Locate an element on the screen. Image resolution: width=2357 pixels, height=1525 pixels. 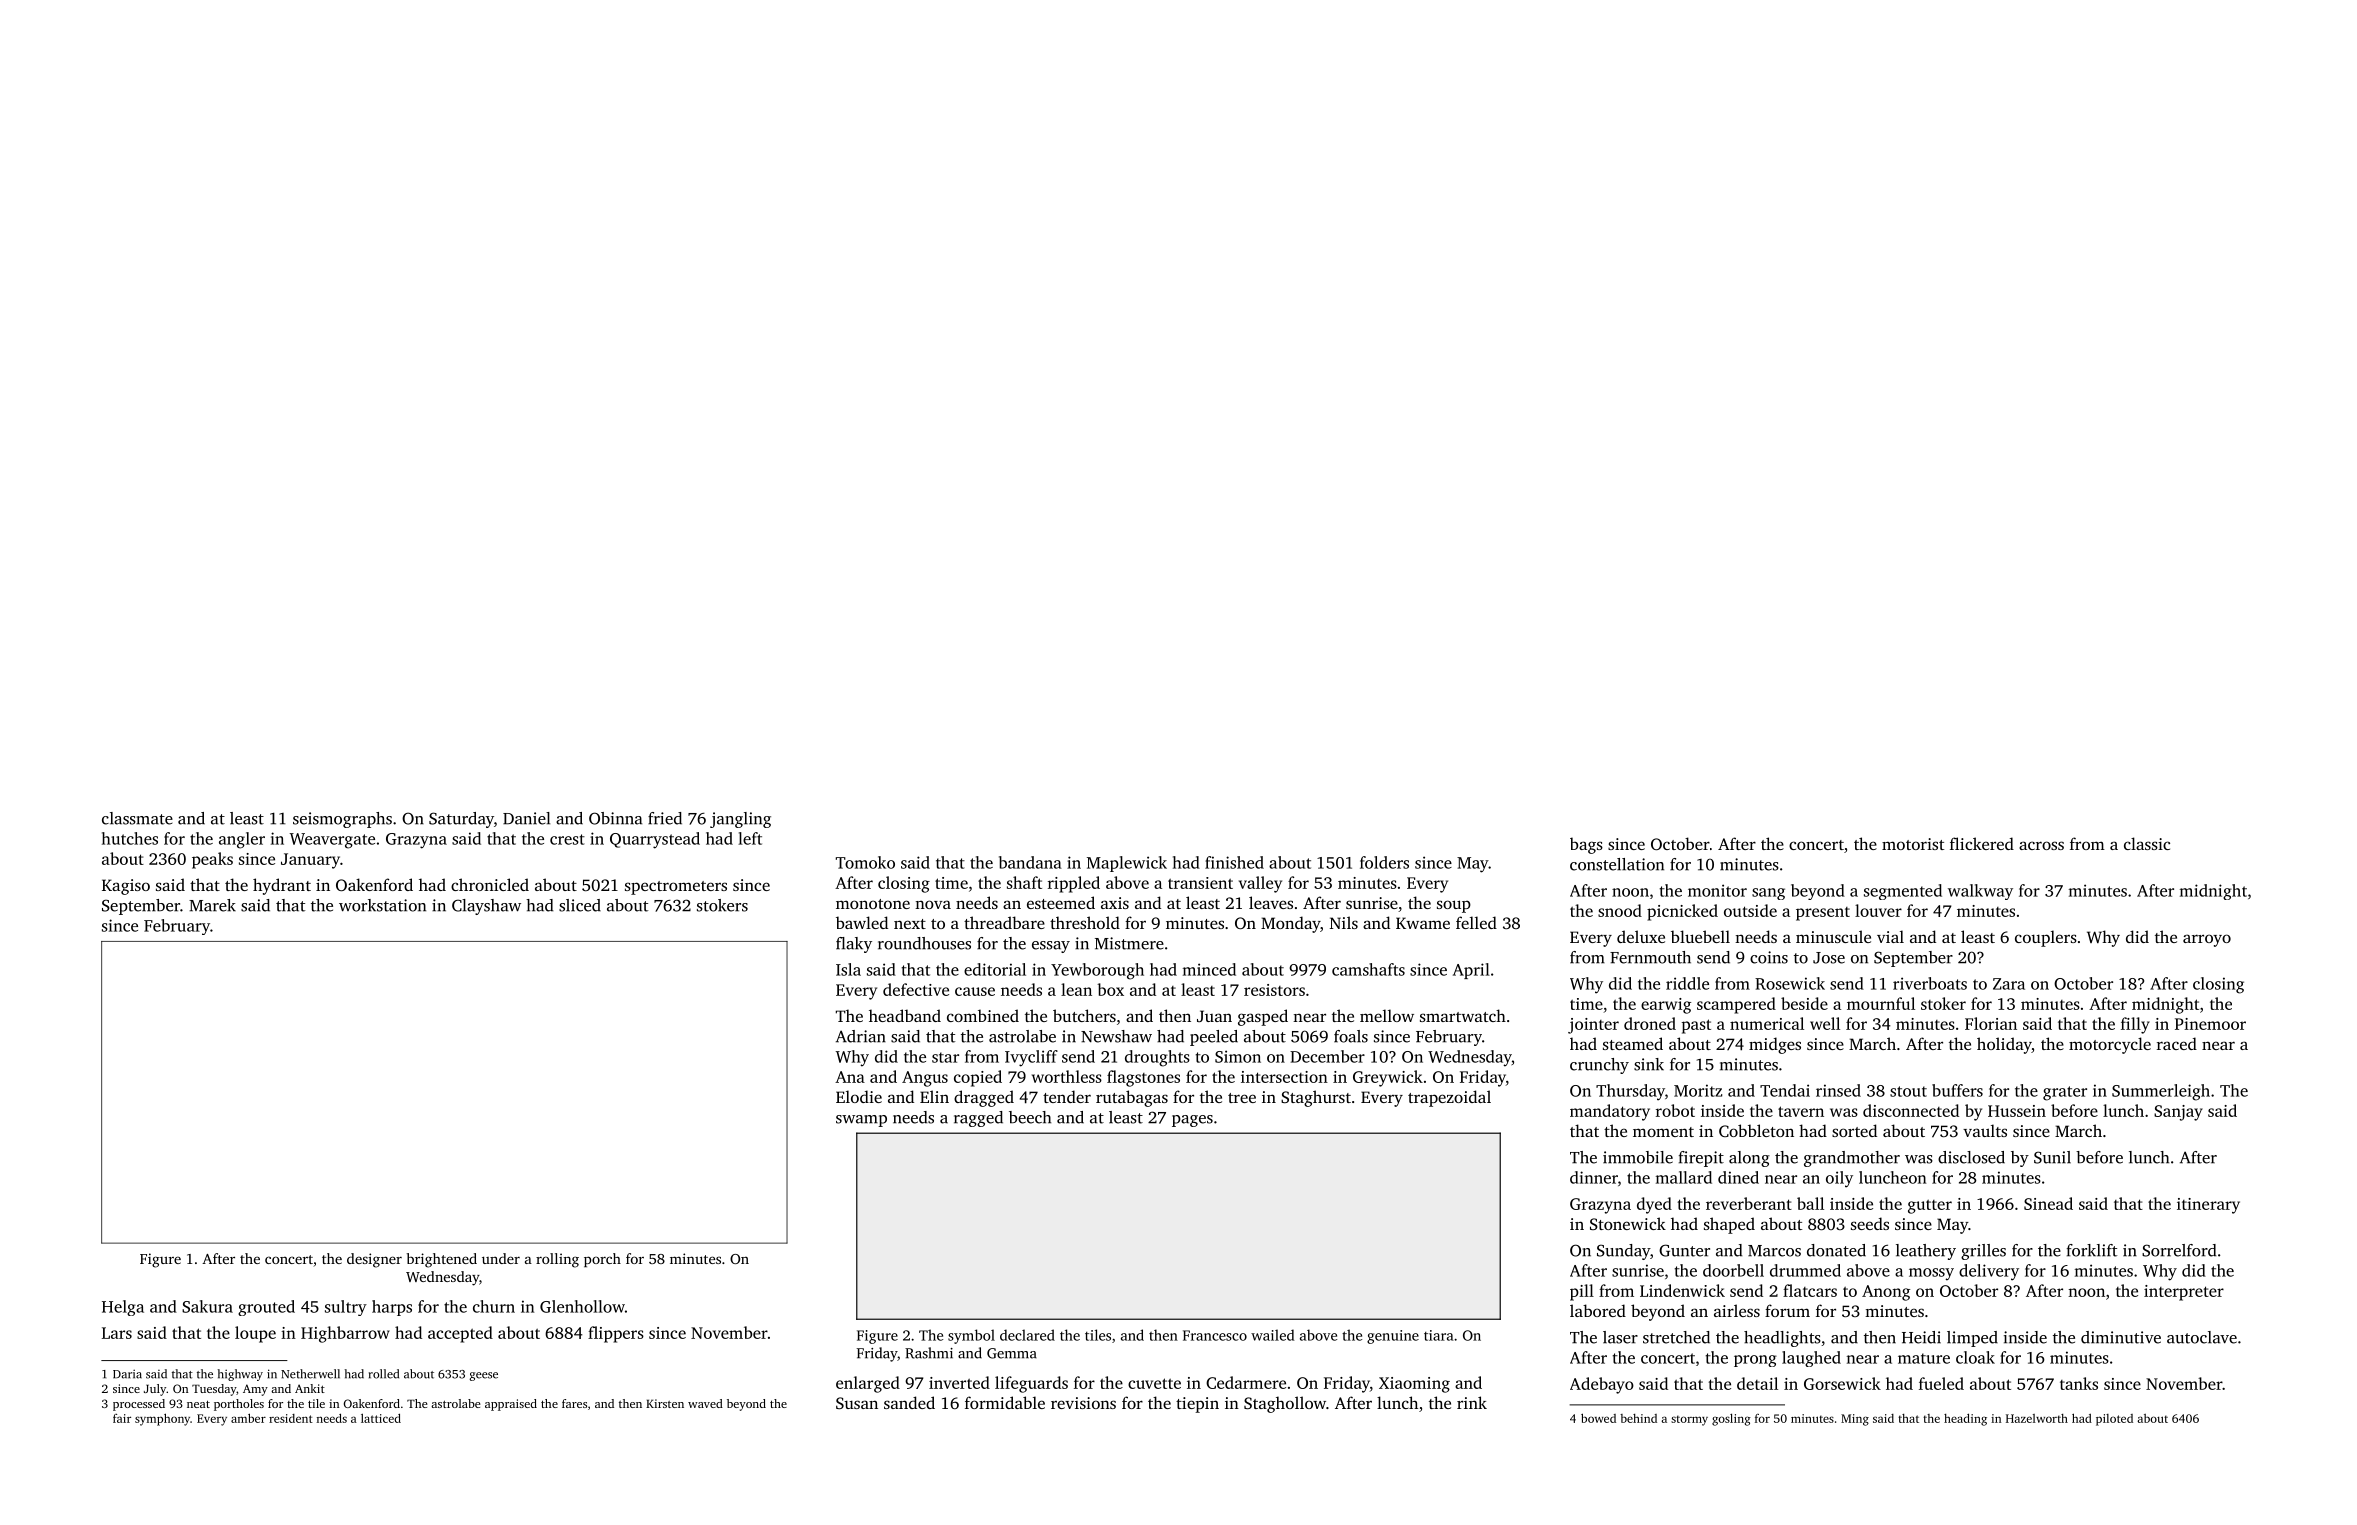
firepit is located at coordinates (1701, 1159).
